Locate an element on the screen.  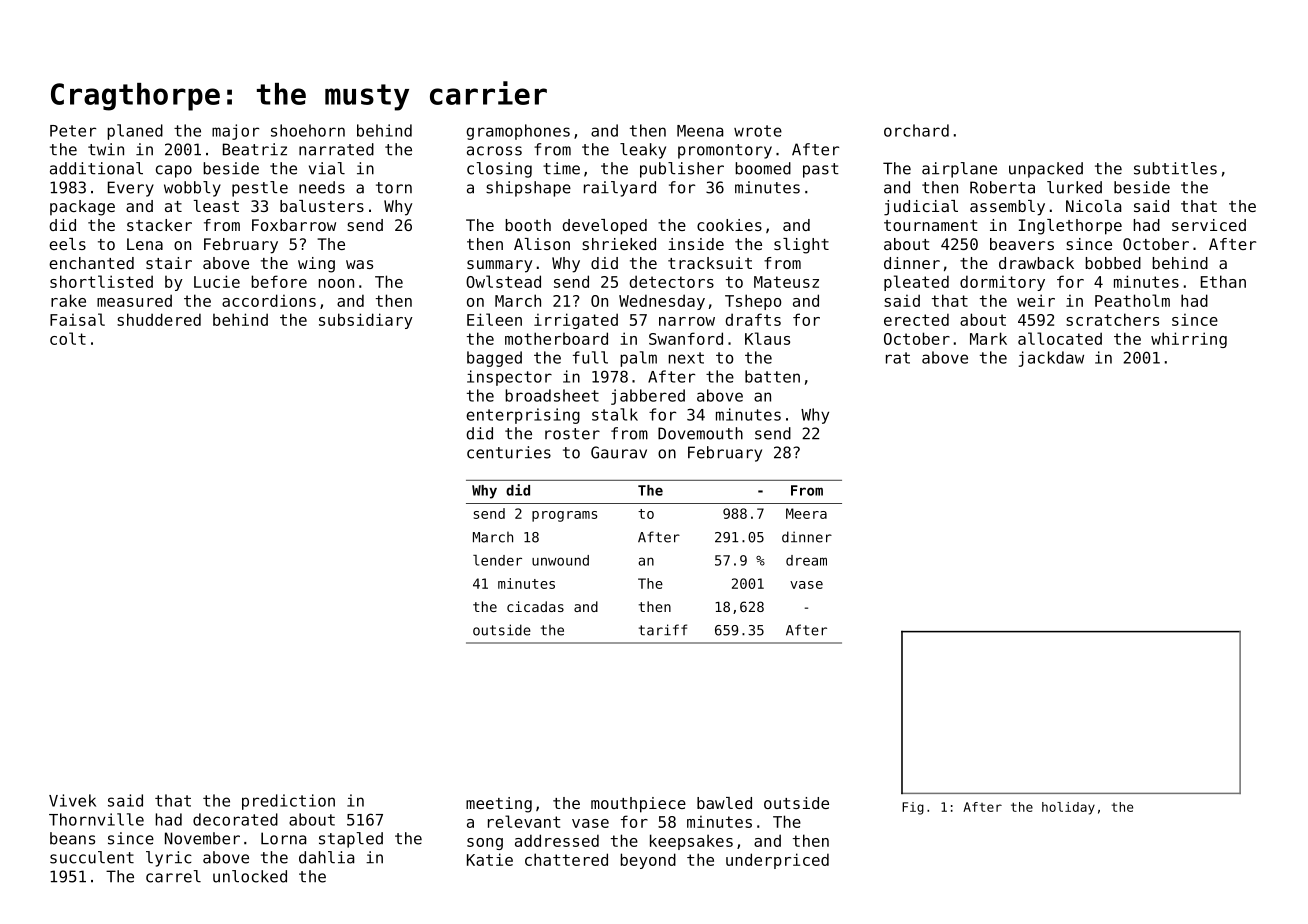
cicadas is located at coordinates (535, 606).
